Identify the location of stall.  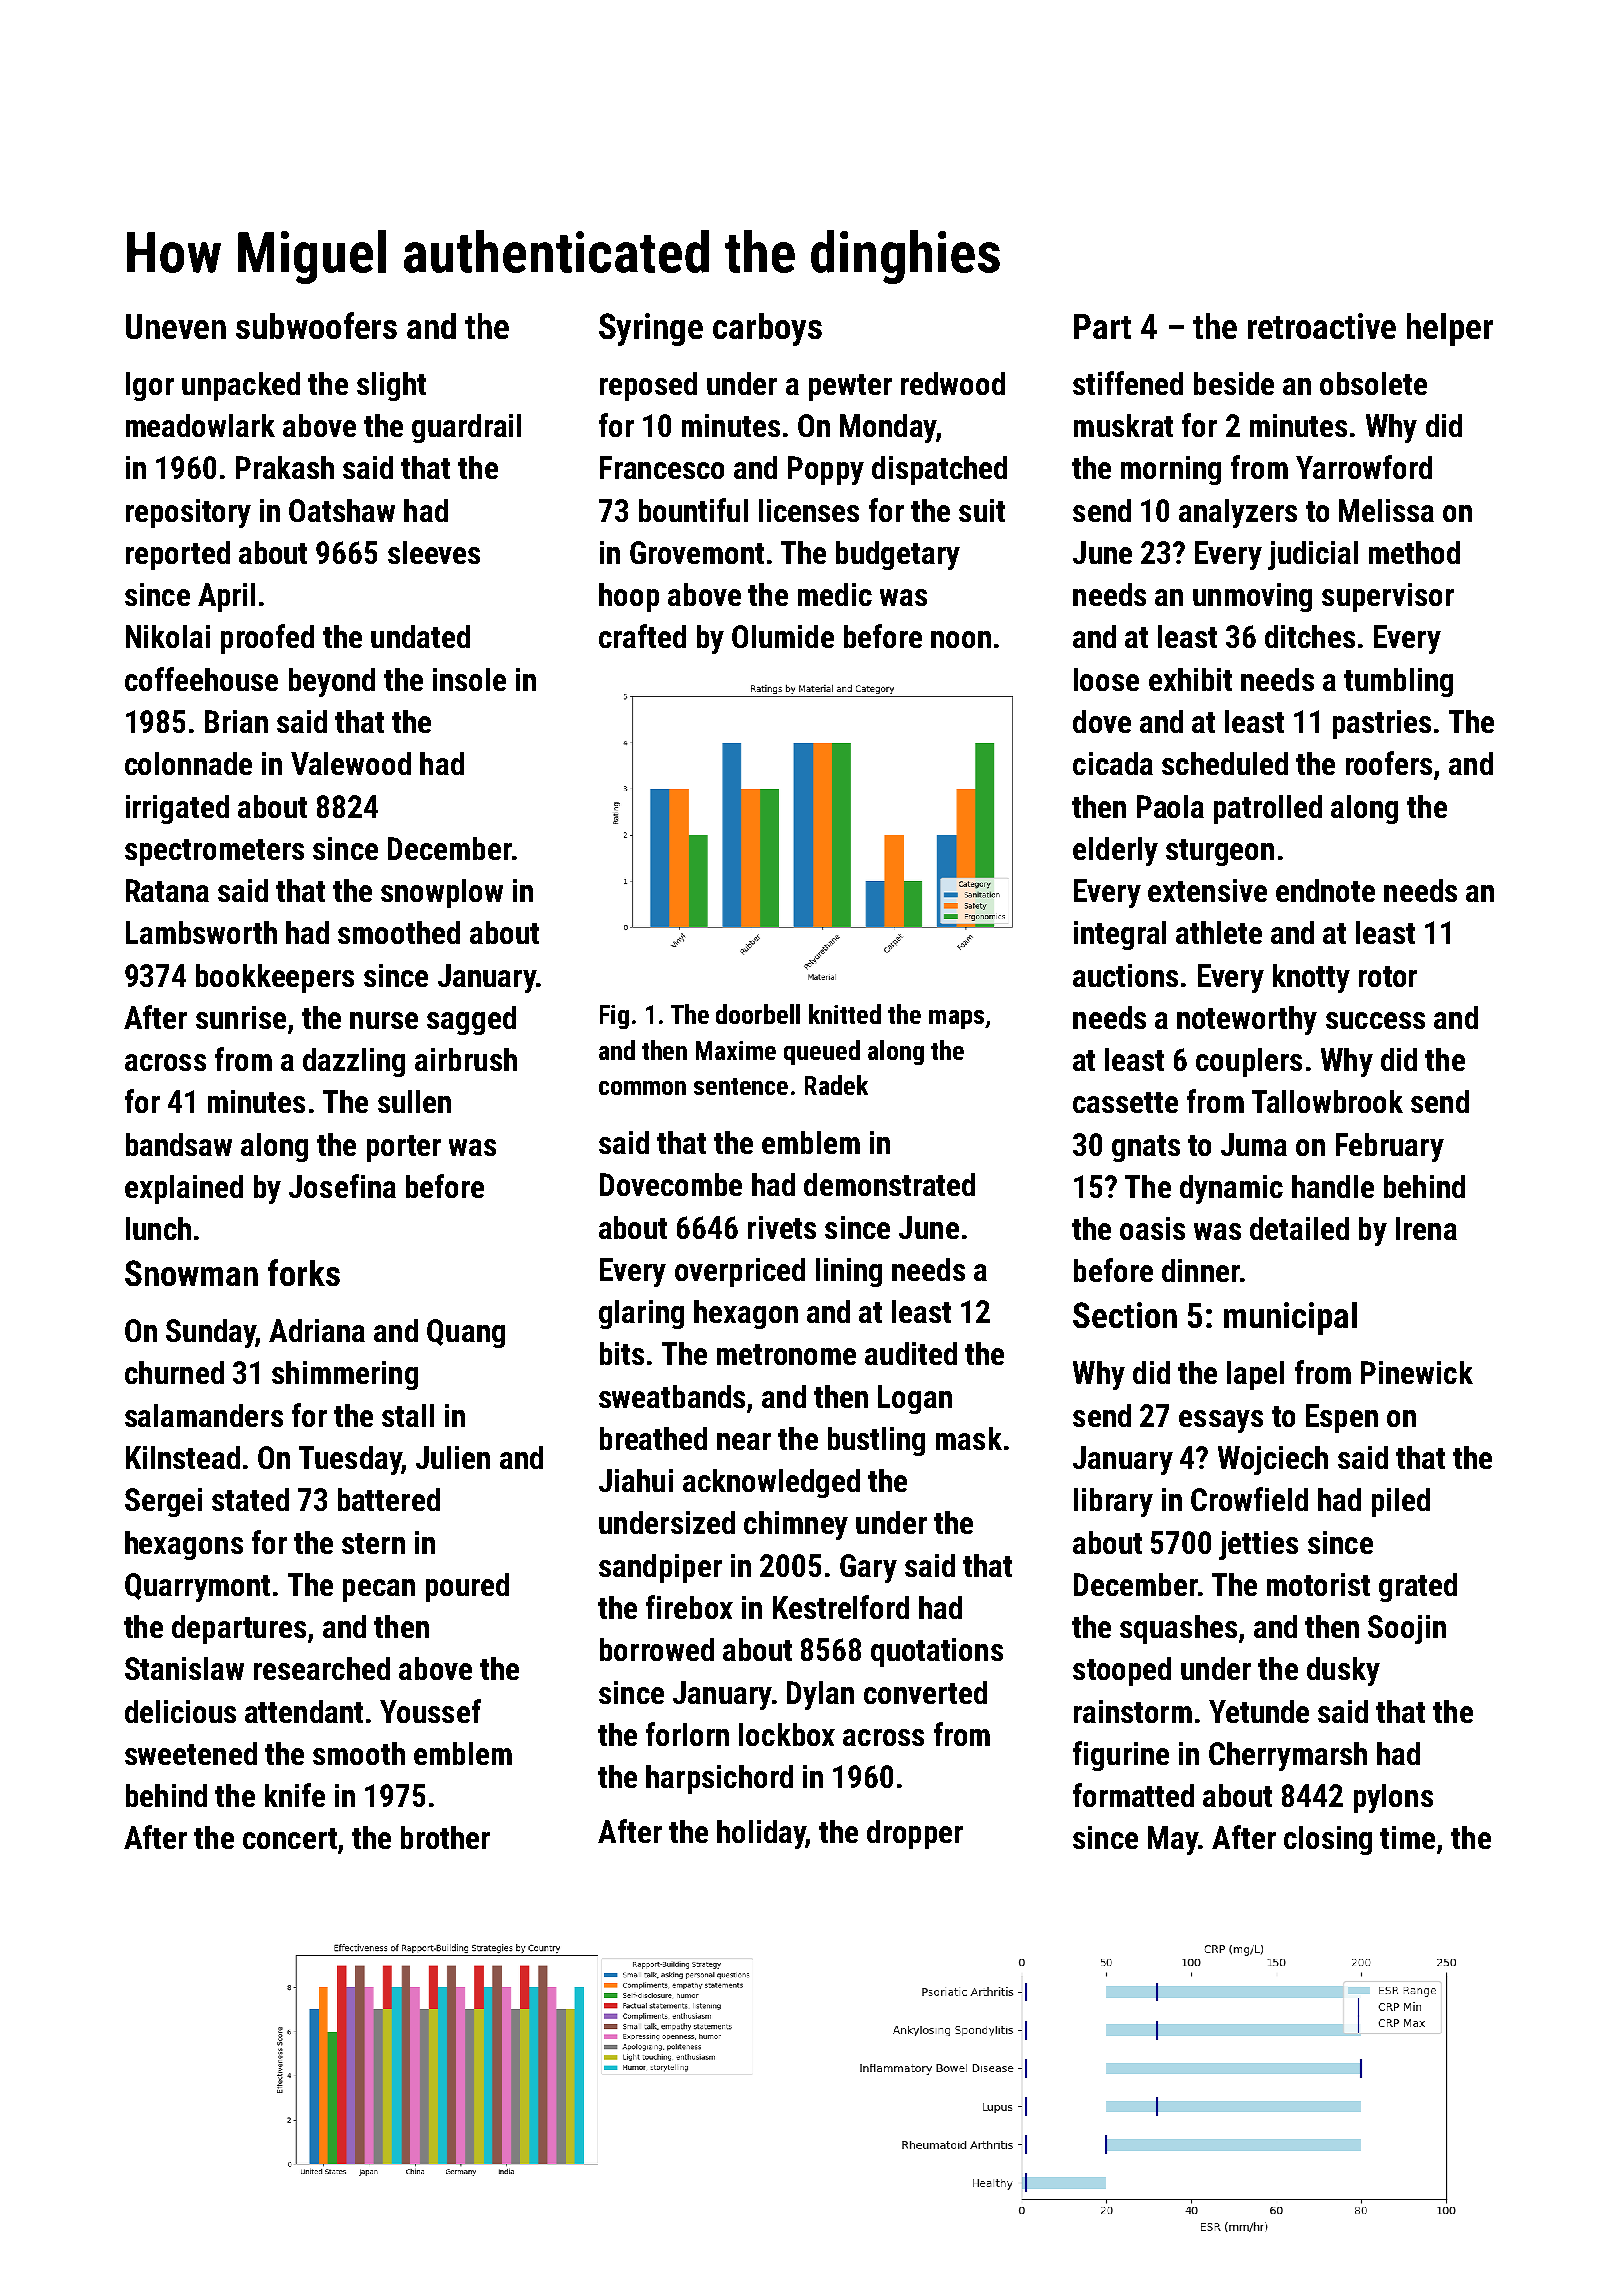
(408, 1415).
